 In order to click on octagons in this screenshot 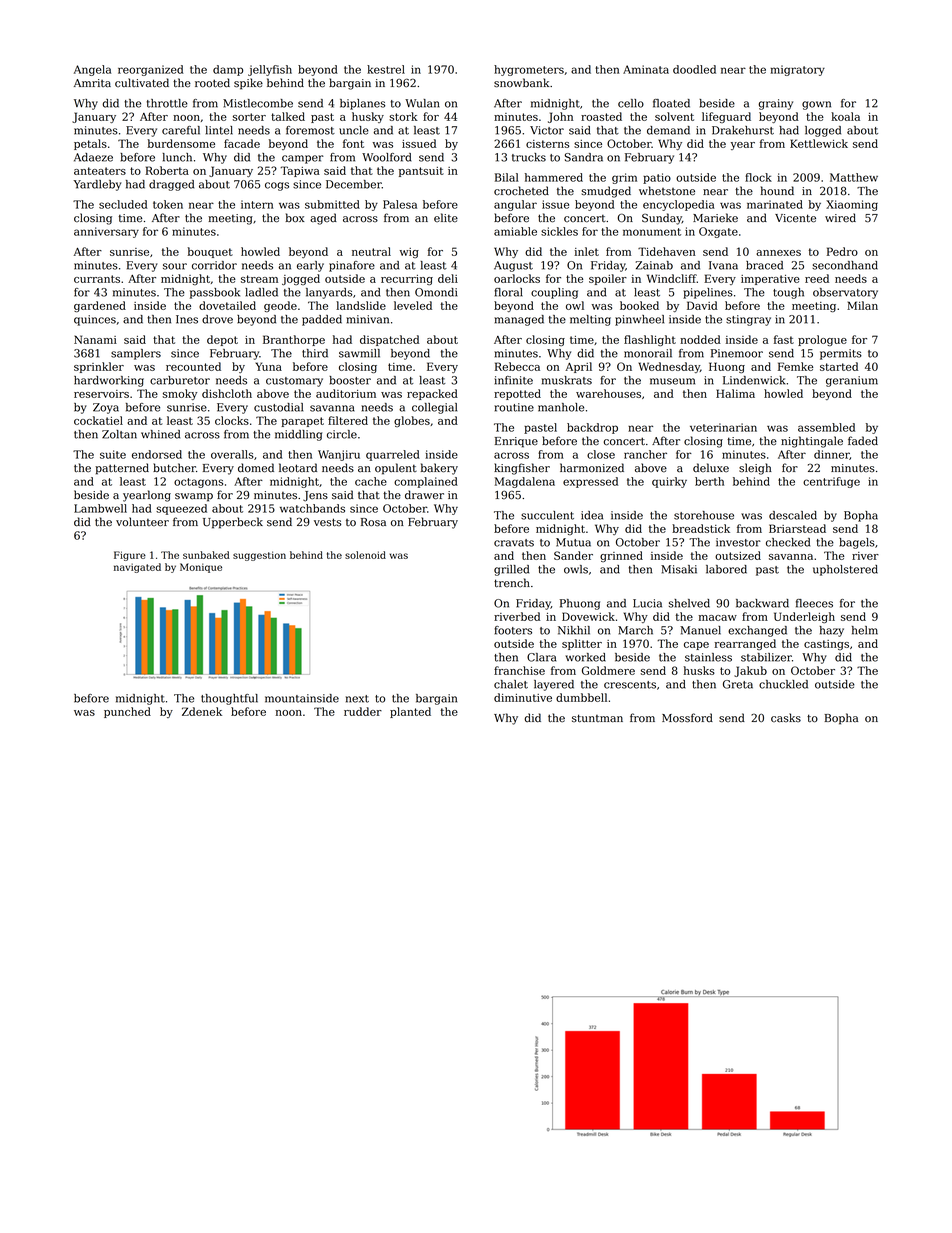, I will do `click(198, 483)`.
